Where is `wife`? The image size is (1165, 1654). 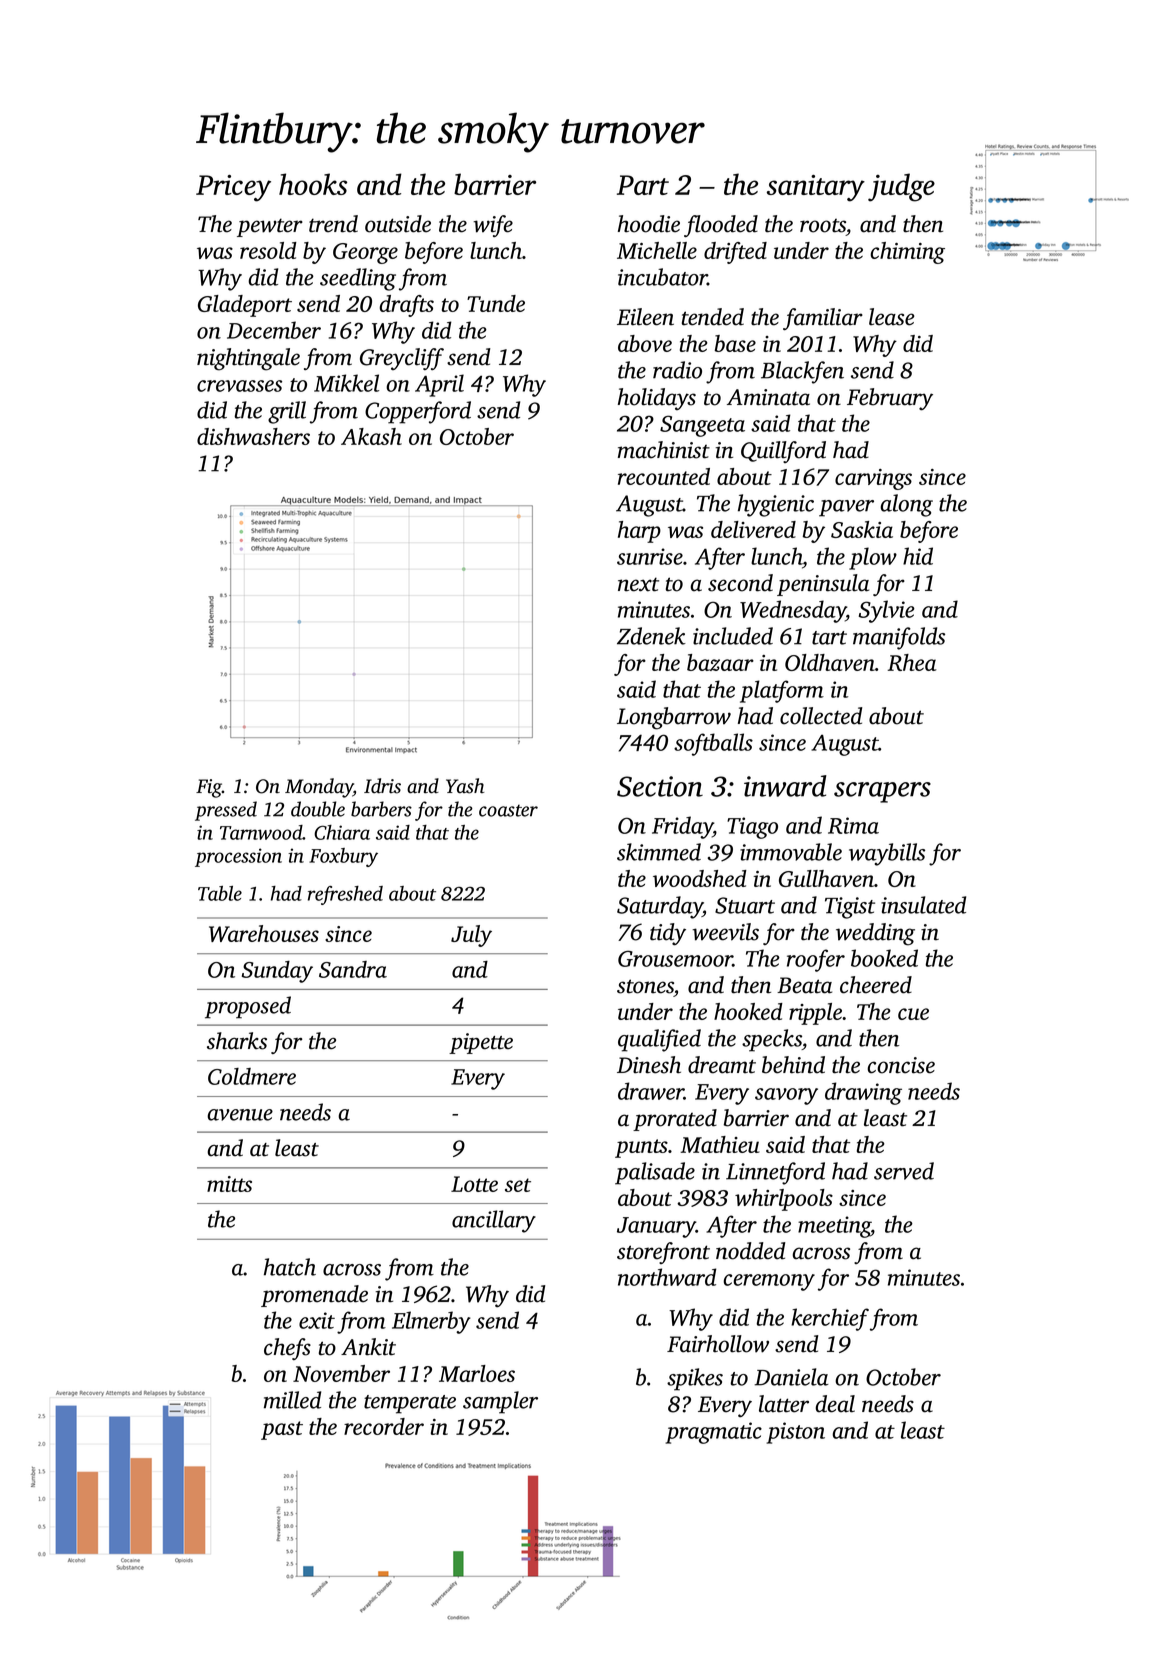 wife is located at coordinates (493, 226).
